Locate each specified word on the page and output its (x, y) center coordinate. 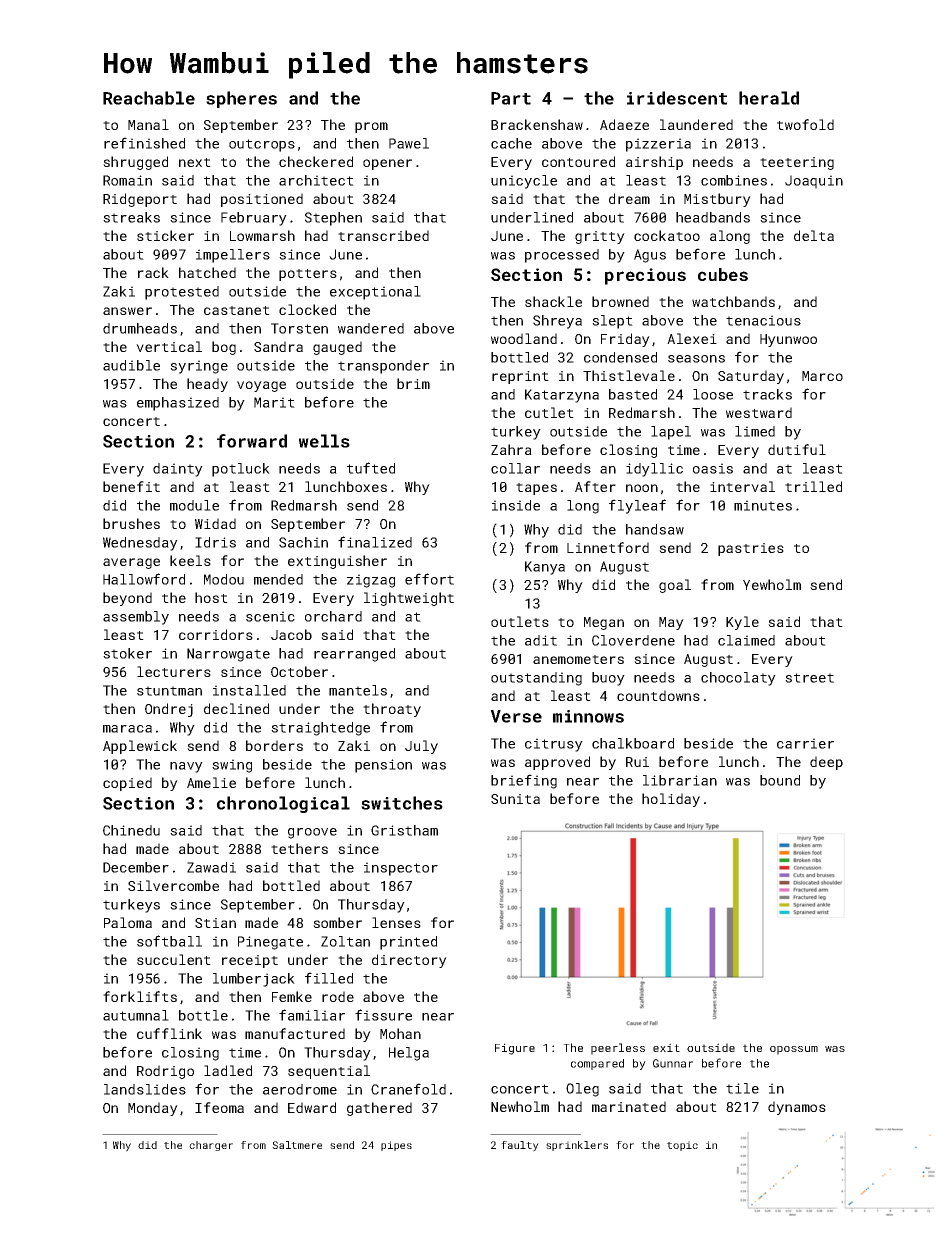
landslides (145, 1089)
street (809, 678)
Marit (274, 402)
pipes (396, 1146)
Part (511, 98)
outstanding (536, 679)
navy (186, 767)
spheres (241, 99)
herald (769, 98)
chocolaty (738, 679)
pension (383, 766)
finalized (375, 542)
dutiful (797, 449)
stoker (127, 653)
